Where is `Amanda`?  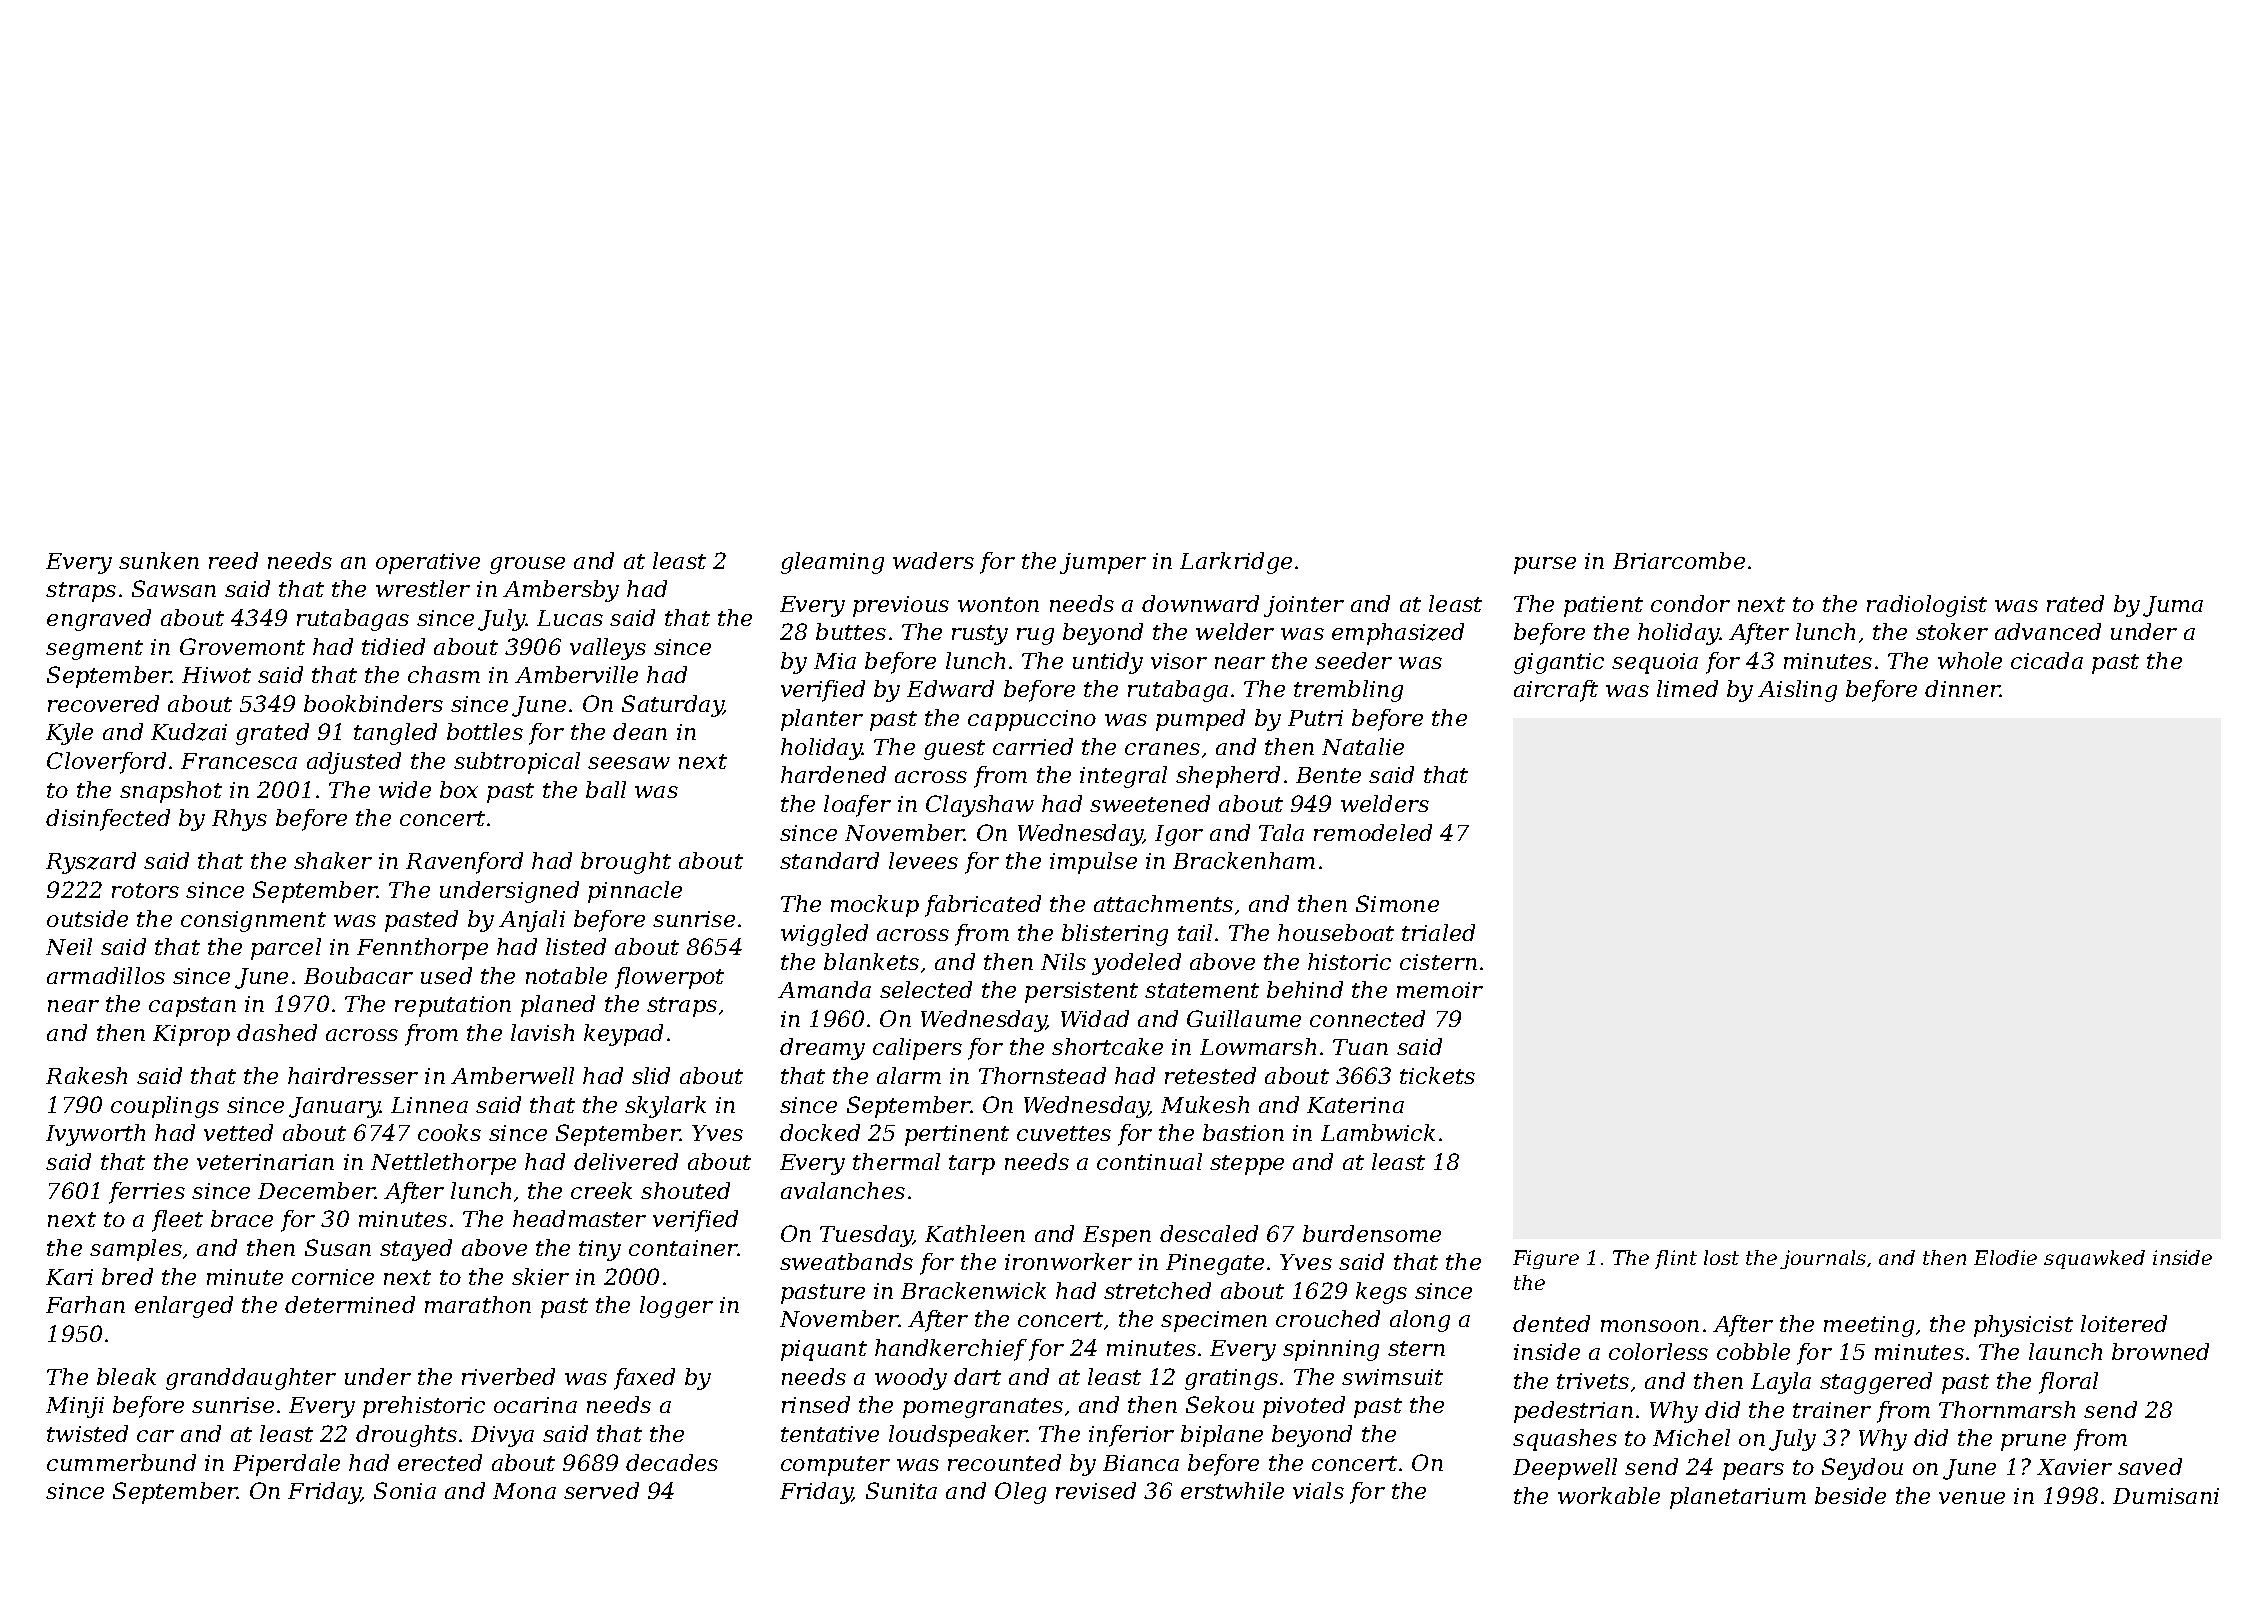
Amanda is located at coordinates (824, 989).
